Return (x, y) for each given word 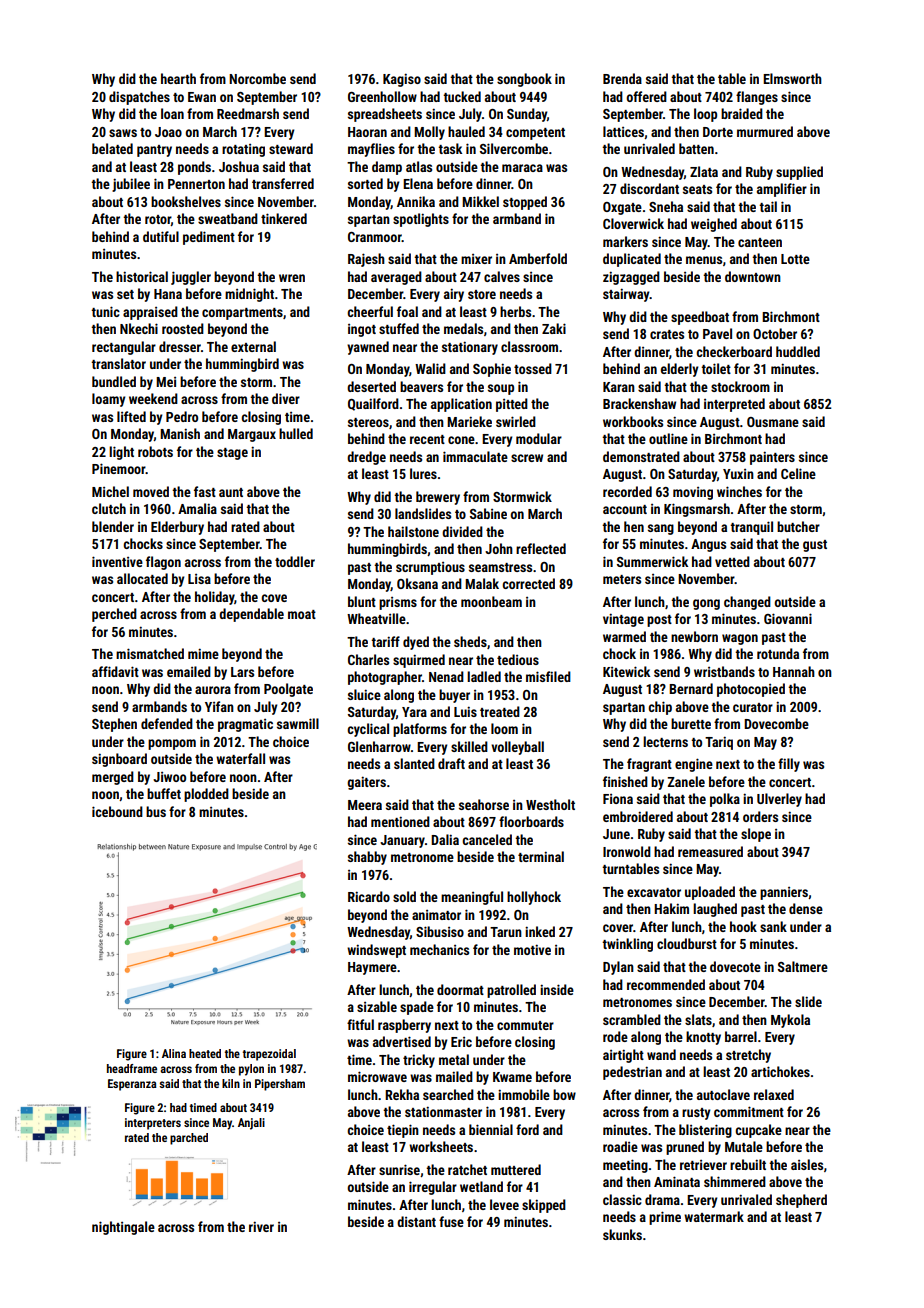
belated (112, 148)
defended (167, 723)
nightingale (123, 1228)
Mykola (790, 1021)
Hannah (794, 671)
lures (423, 473)
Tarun (506, 932)
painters (772, 458)
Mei (166, 382)
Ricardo (369, 896)
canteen (760, 242)
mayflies (371, 150)
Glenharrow (379, 746)
